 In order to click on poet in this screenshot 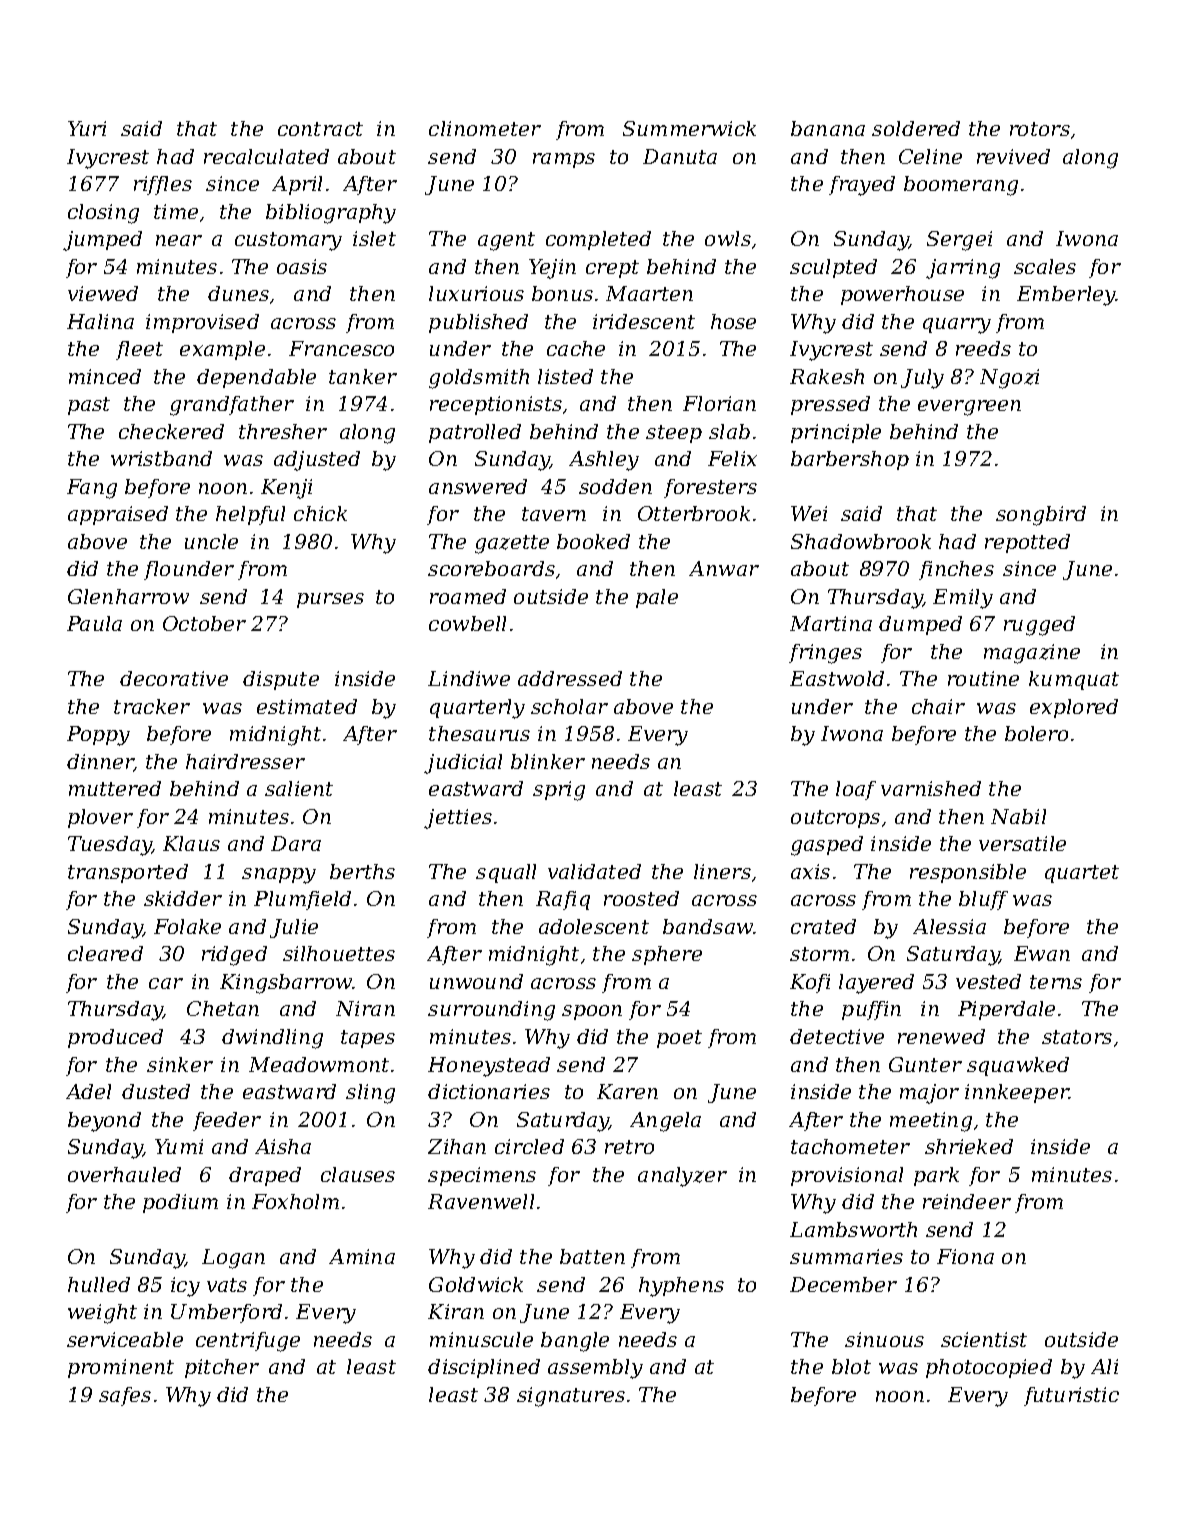, I will do `click(679, 1039)`.
